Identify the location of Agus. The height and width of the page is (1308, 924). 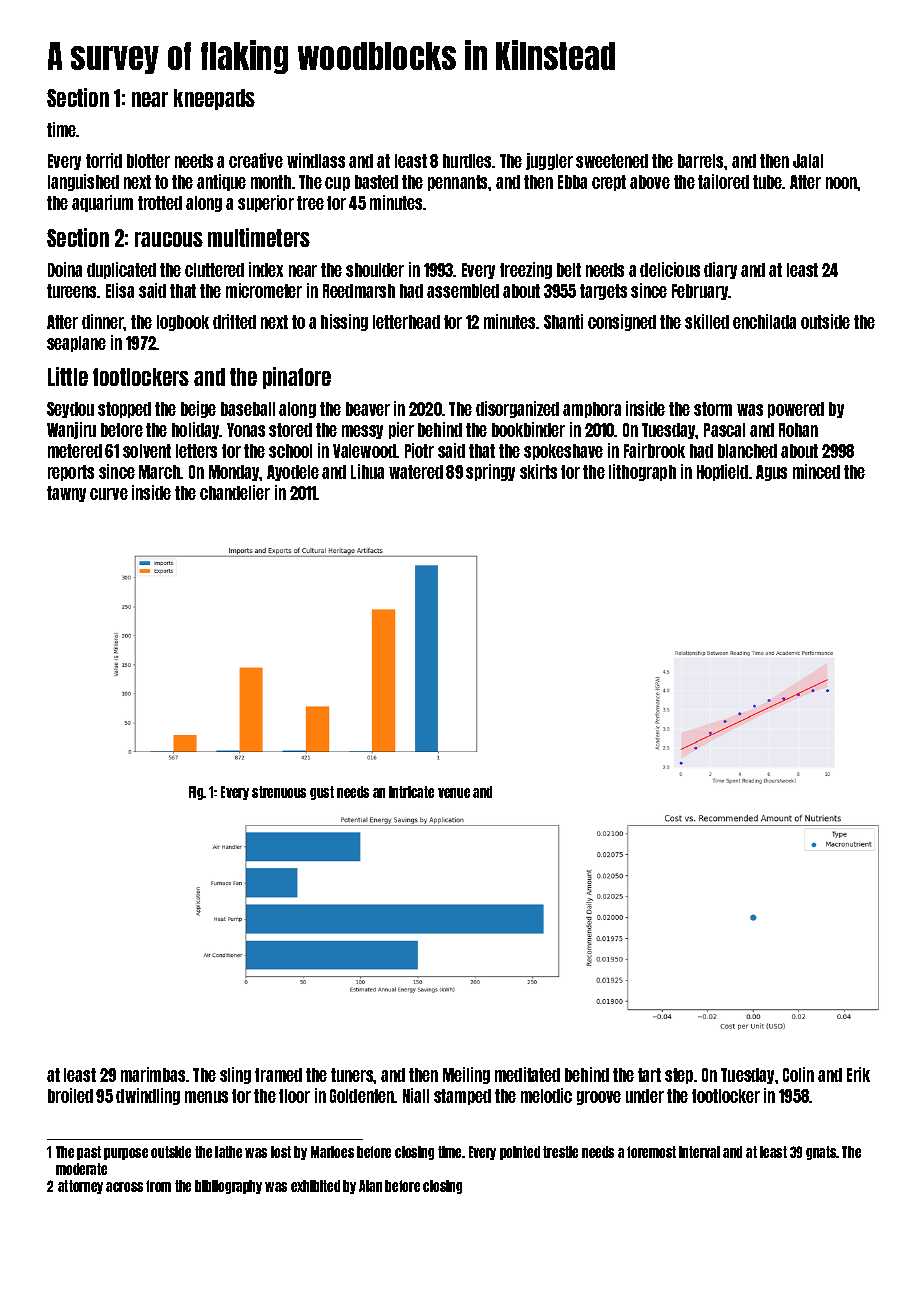
(771, 473).
